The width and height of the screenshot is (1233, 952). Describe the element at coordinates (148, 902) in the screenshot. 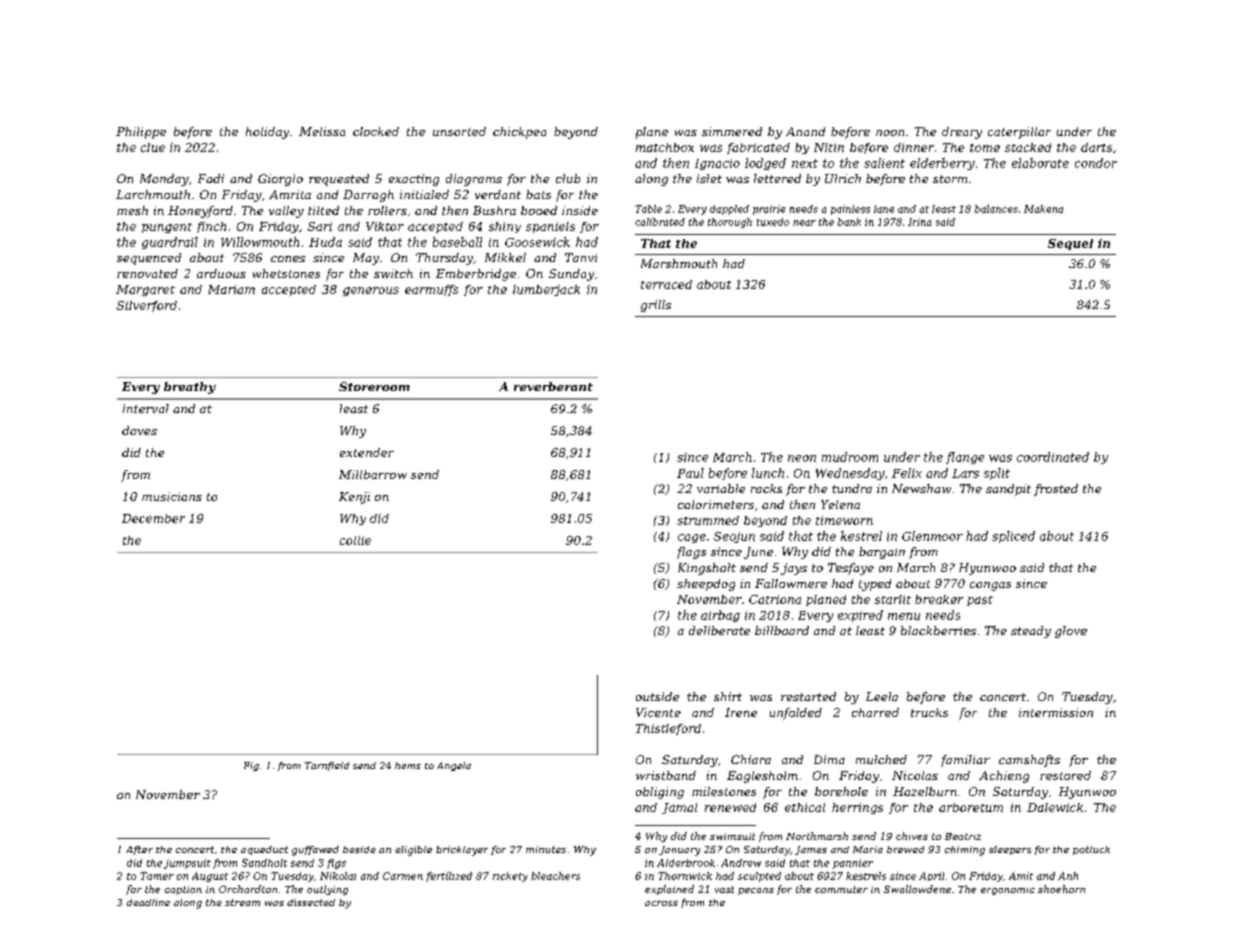

I see `deadline` at that location.
